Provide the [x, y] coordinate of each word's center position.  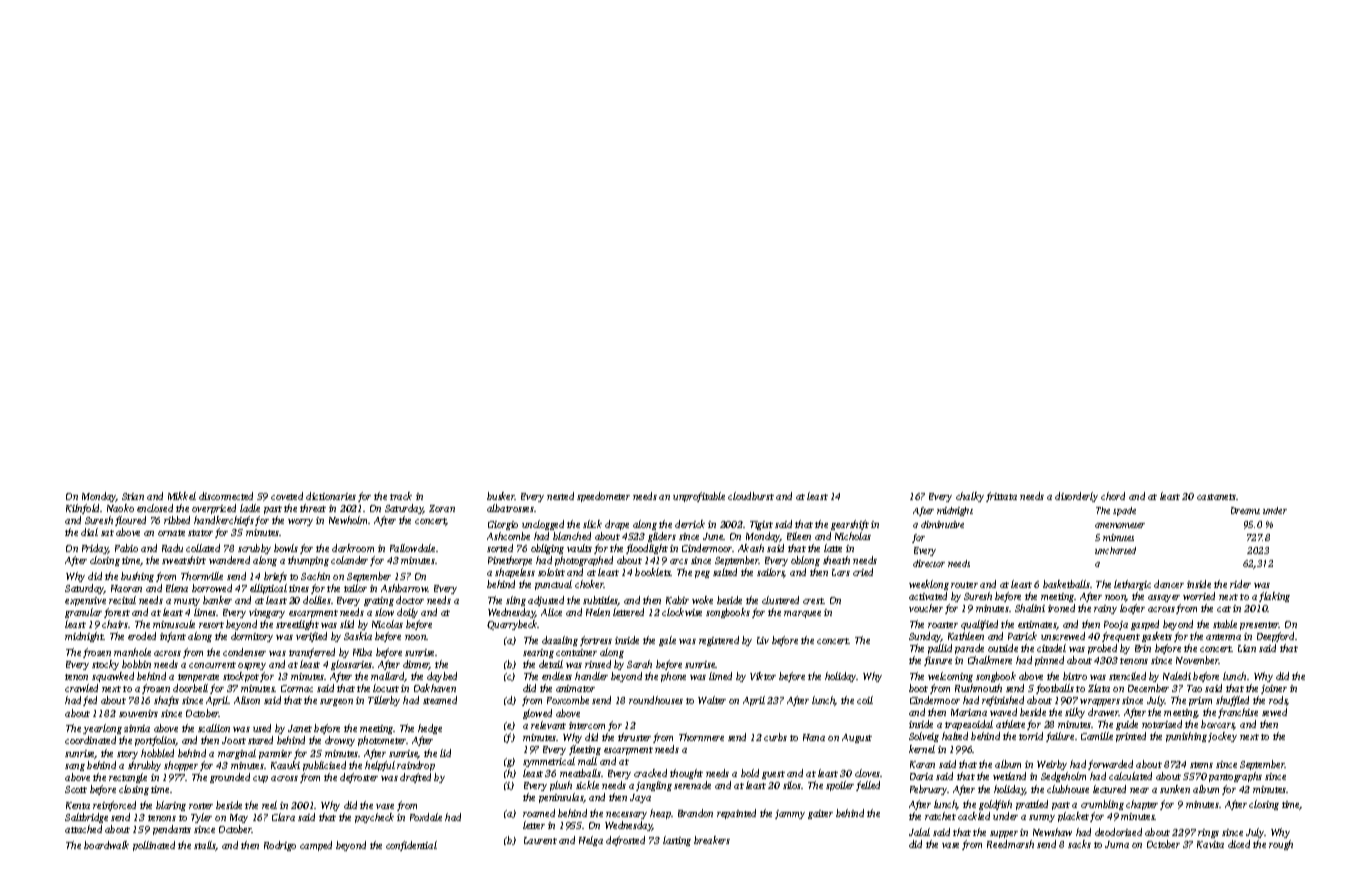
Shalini [1030, 608]
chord [1113, 496]
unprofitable [699, 497]
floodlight [647, 549]
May [239, 818]
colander [349, 560]
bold [750, 773]
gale [667, 641]
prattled [1032, 805]
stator [200, 533]
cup [260, 779]
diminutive [942, 524]
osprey [252, 666]
